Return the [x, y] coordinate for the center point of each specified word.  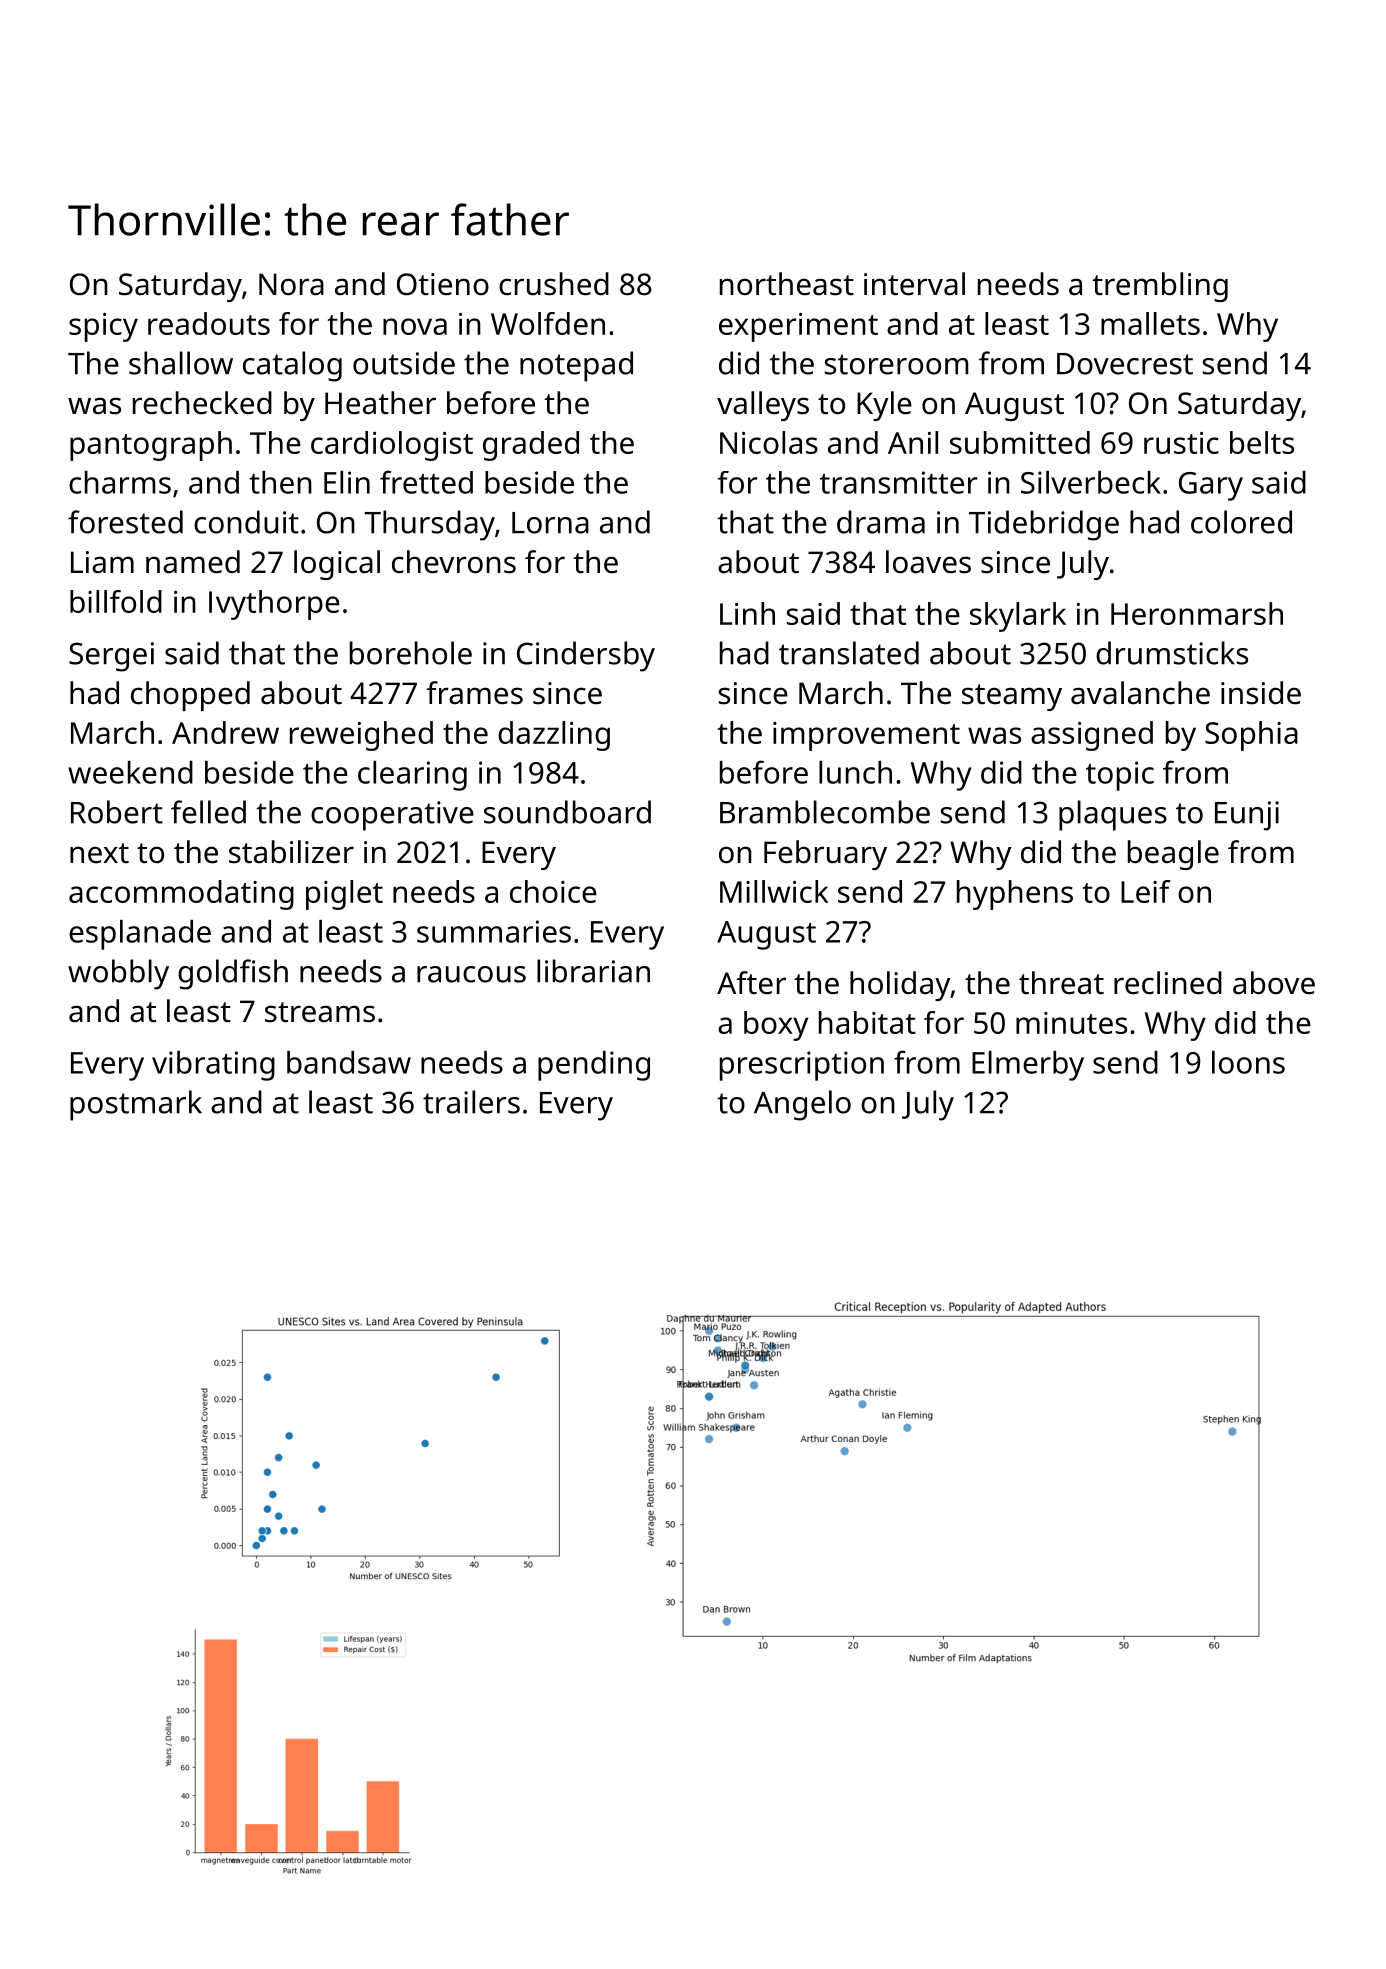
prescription [802, 1066]
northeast [787, 284]
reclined [1168, 983]
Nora [291, 284]
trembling [1160, 287]
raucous [471, 974]
